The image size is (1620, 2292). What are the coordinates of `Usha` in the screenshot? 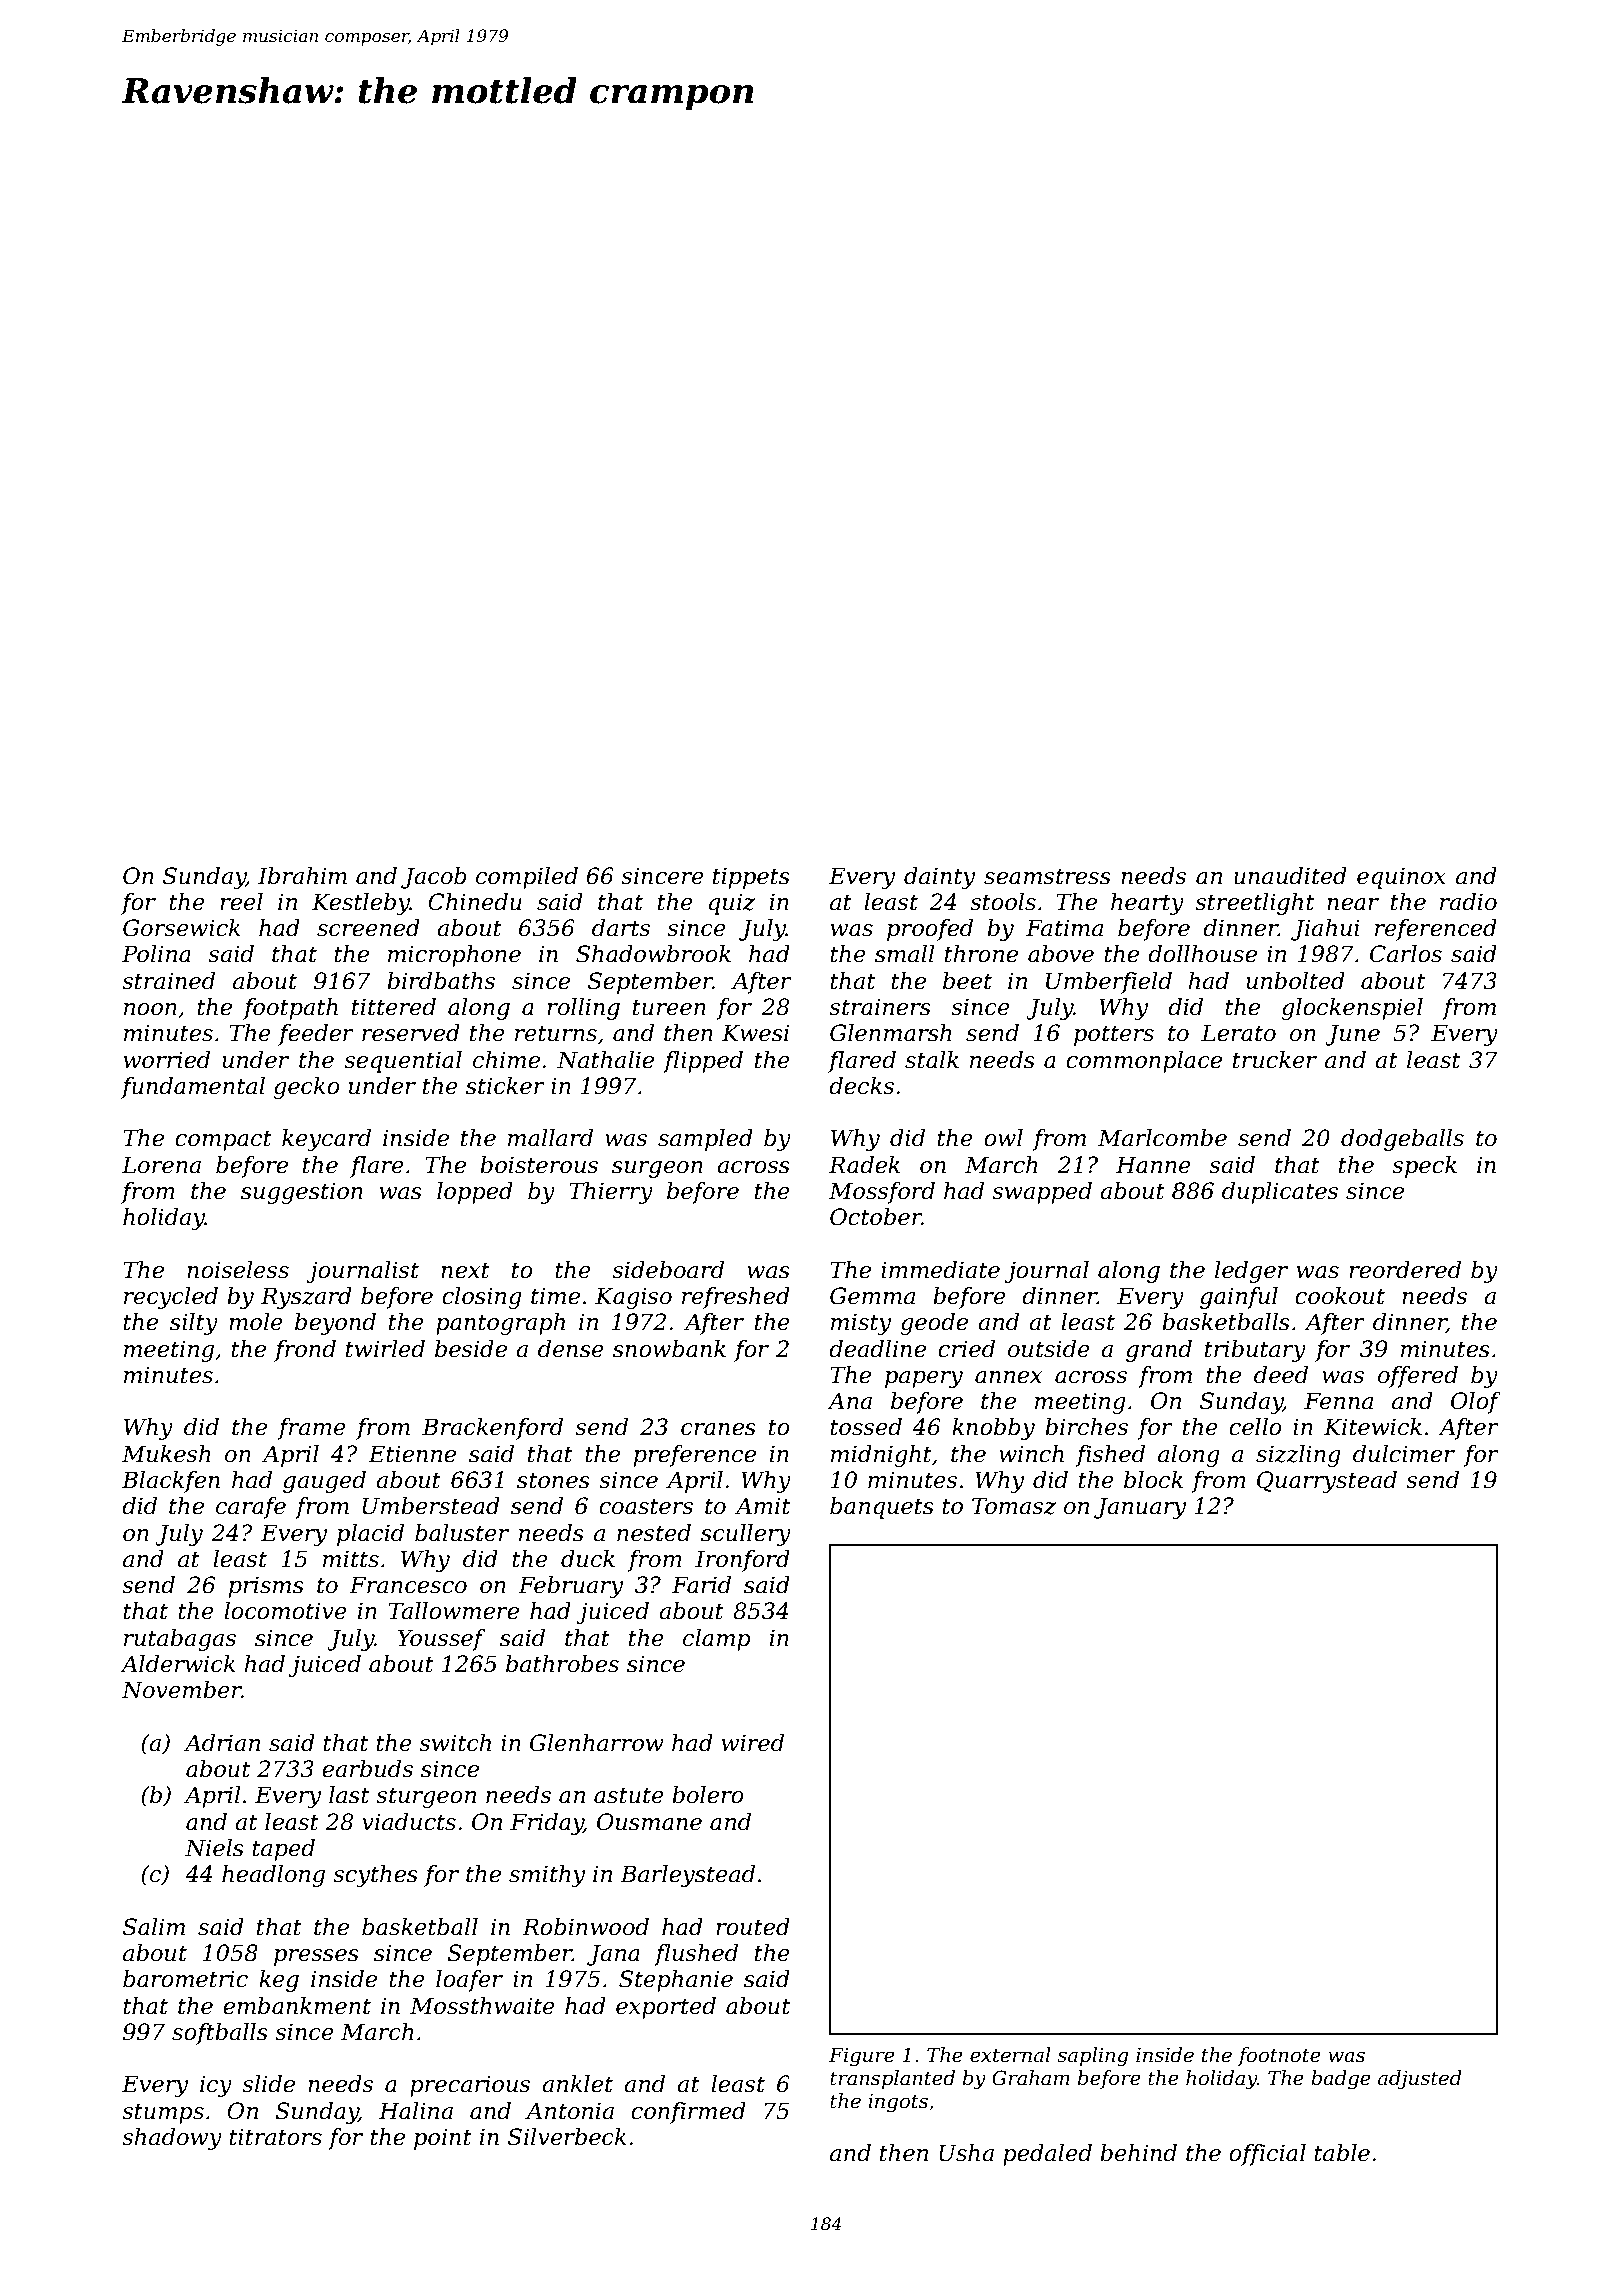 It's located at (966, 2153).
